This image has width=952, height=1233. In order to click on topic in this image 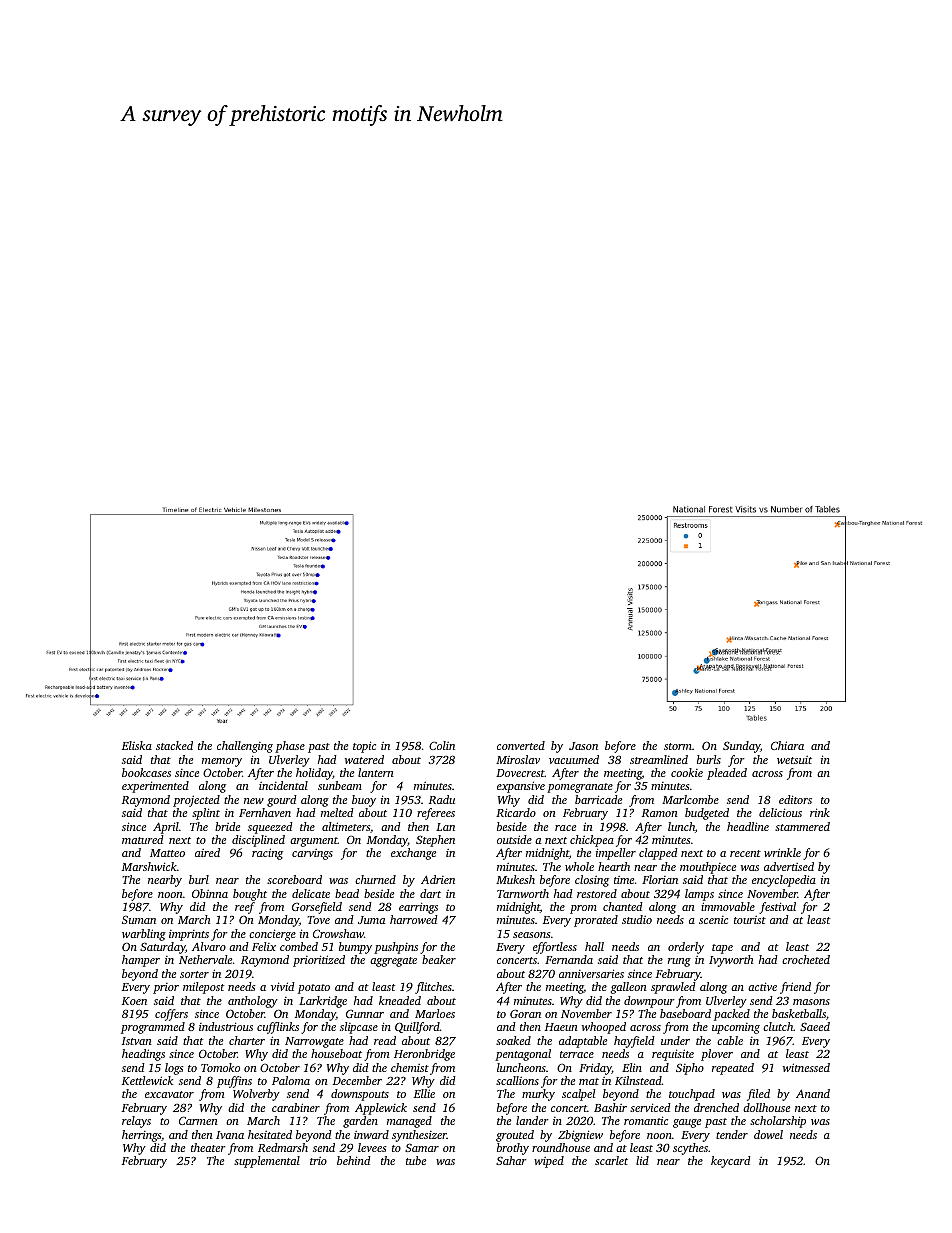, I will do `click(364, 747)`.
